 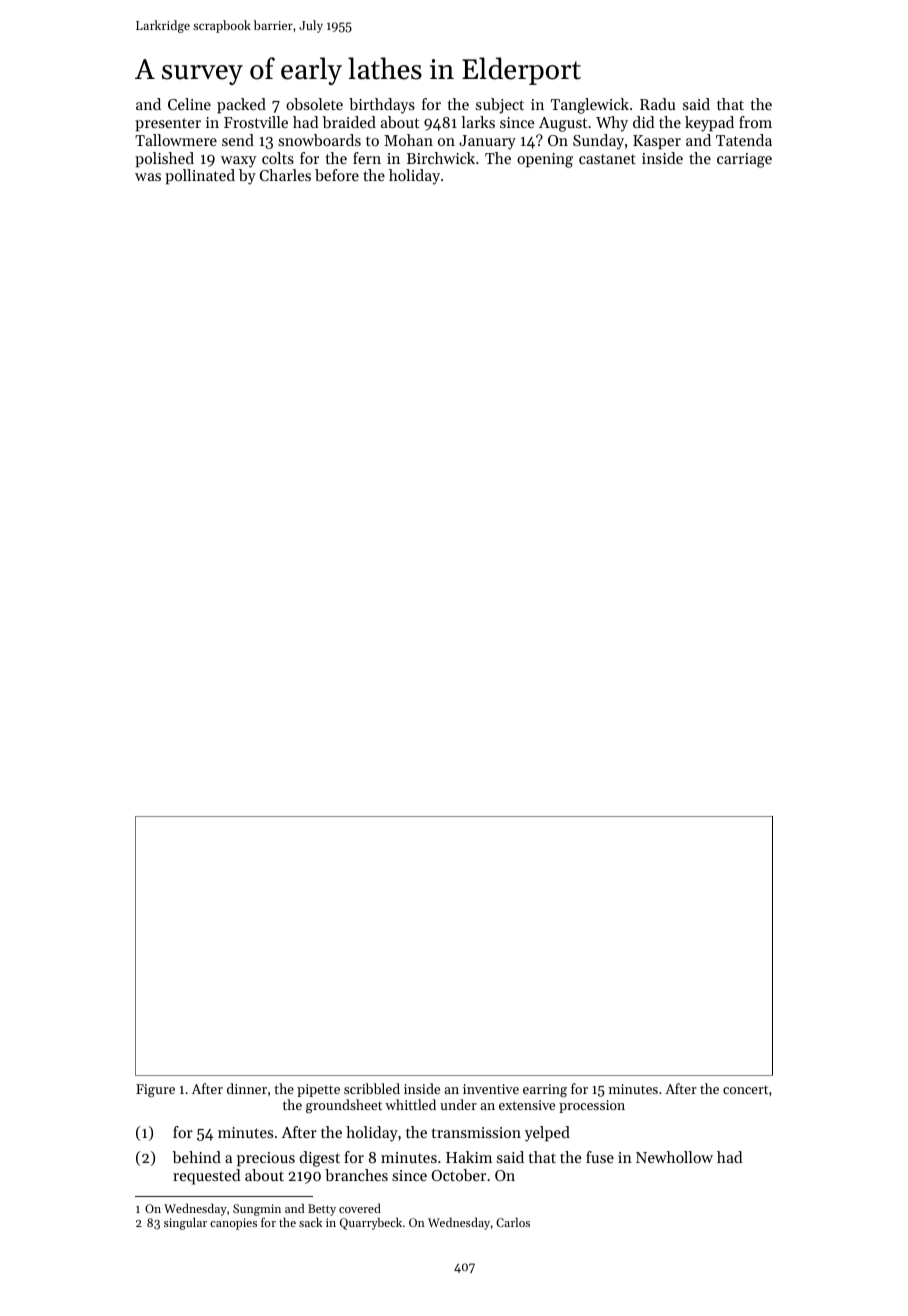 What do you see at coordinates (155, 1090) in the screenshot?
I see `Figure` at bounding box center [155, 1090].
